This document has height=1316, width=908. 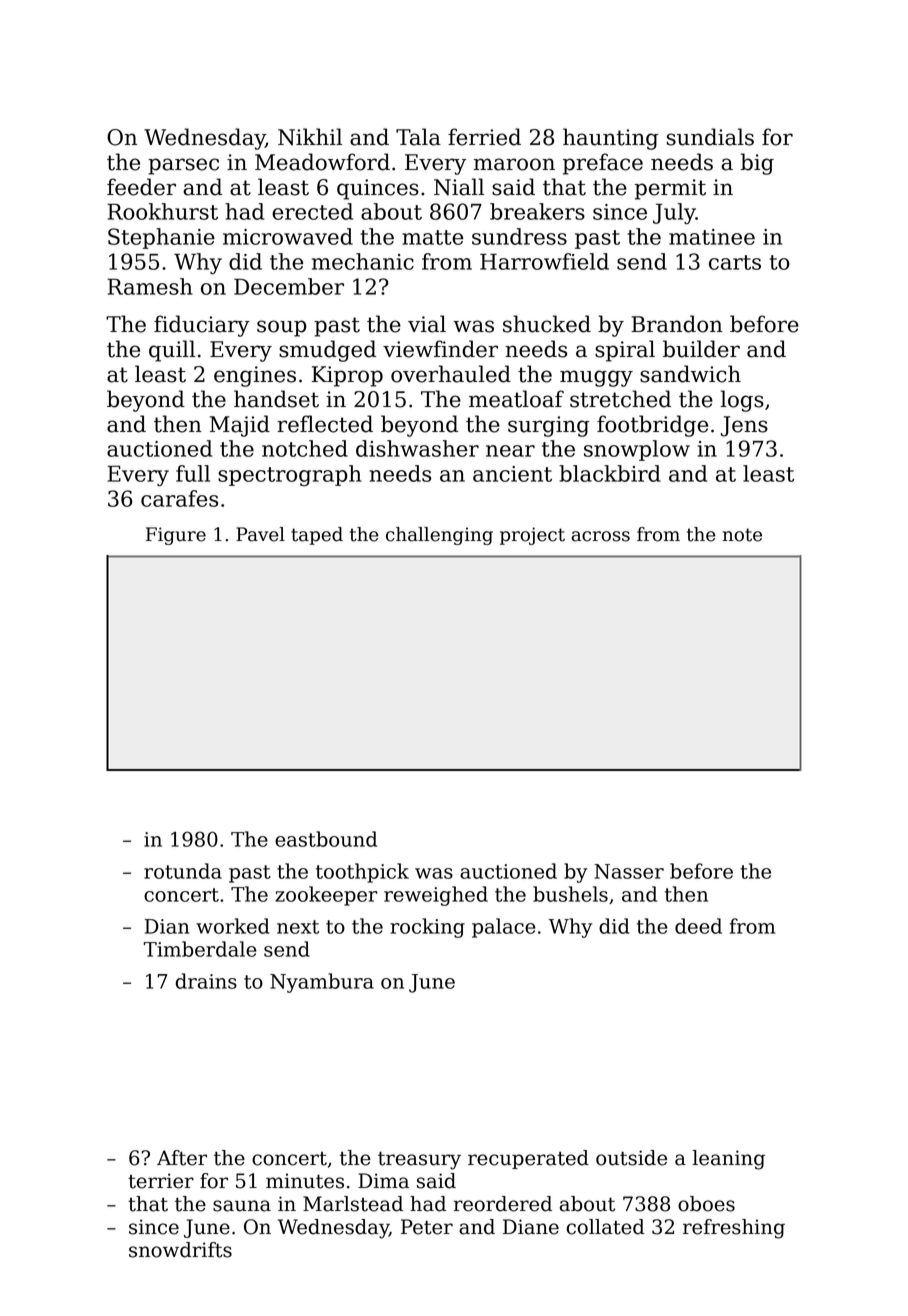 I want to click on Timberdale, so click(x=200, y=949).
